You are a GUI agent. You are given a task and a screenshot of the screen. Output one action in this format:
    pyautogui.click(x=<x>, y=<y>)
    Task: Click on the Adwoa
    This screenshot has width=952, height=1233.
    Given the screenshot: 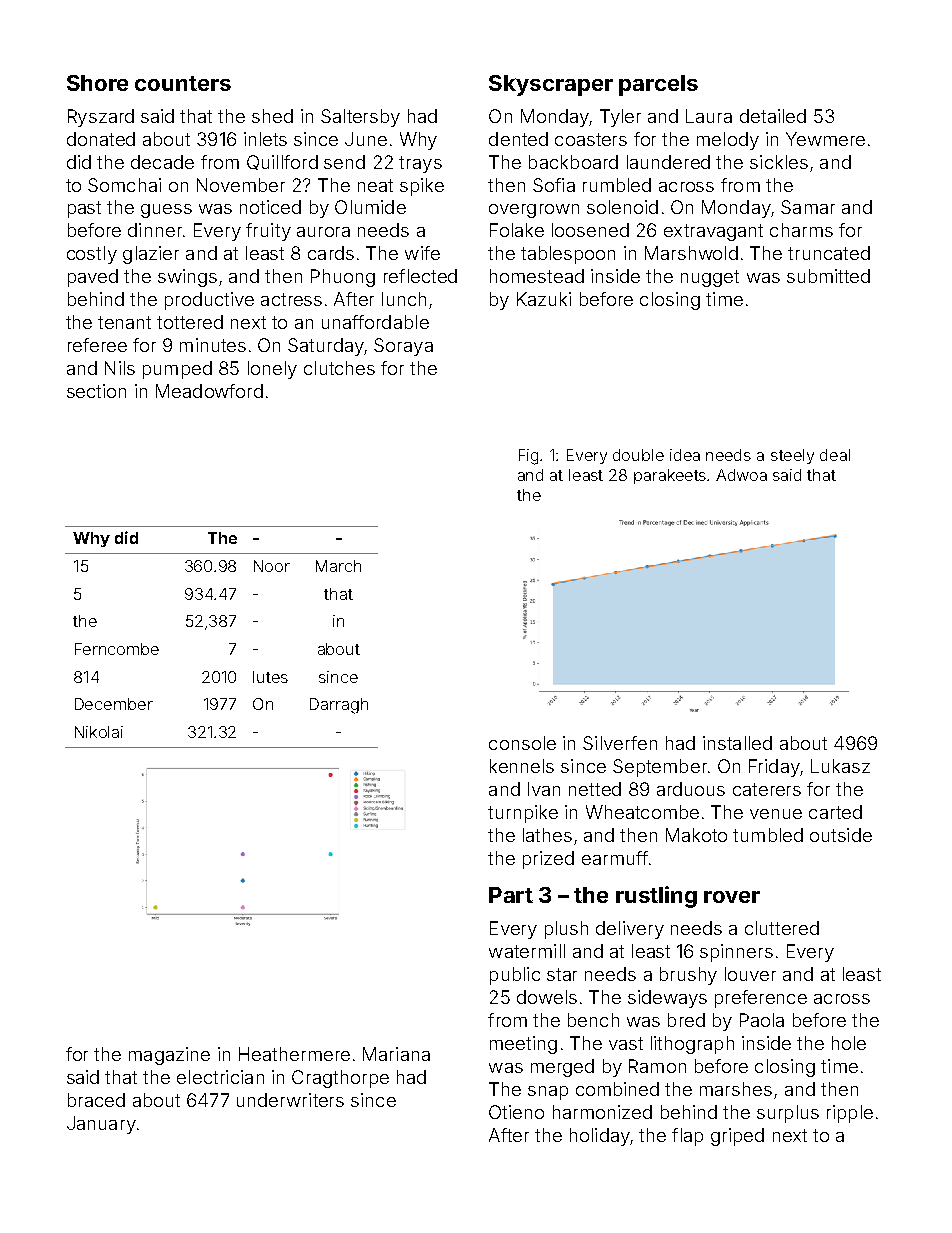 What is the action you would take?
    pyautogui.click(x=741, y=475)
